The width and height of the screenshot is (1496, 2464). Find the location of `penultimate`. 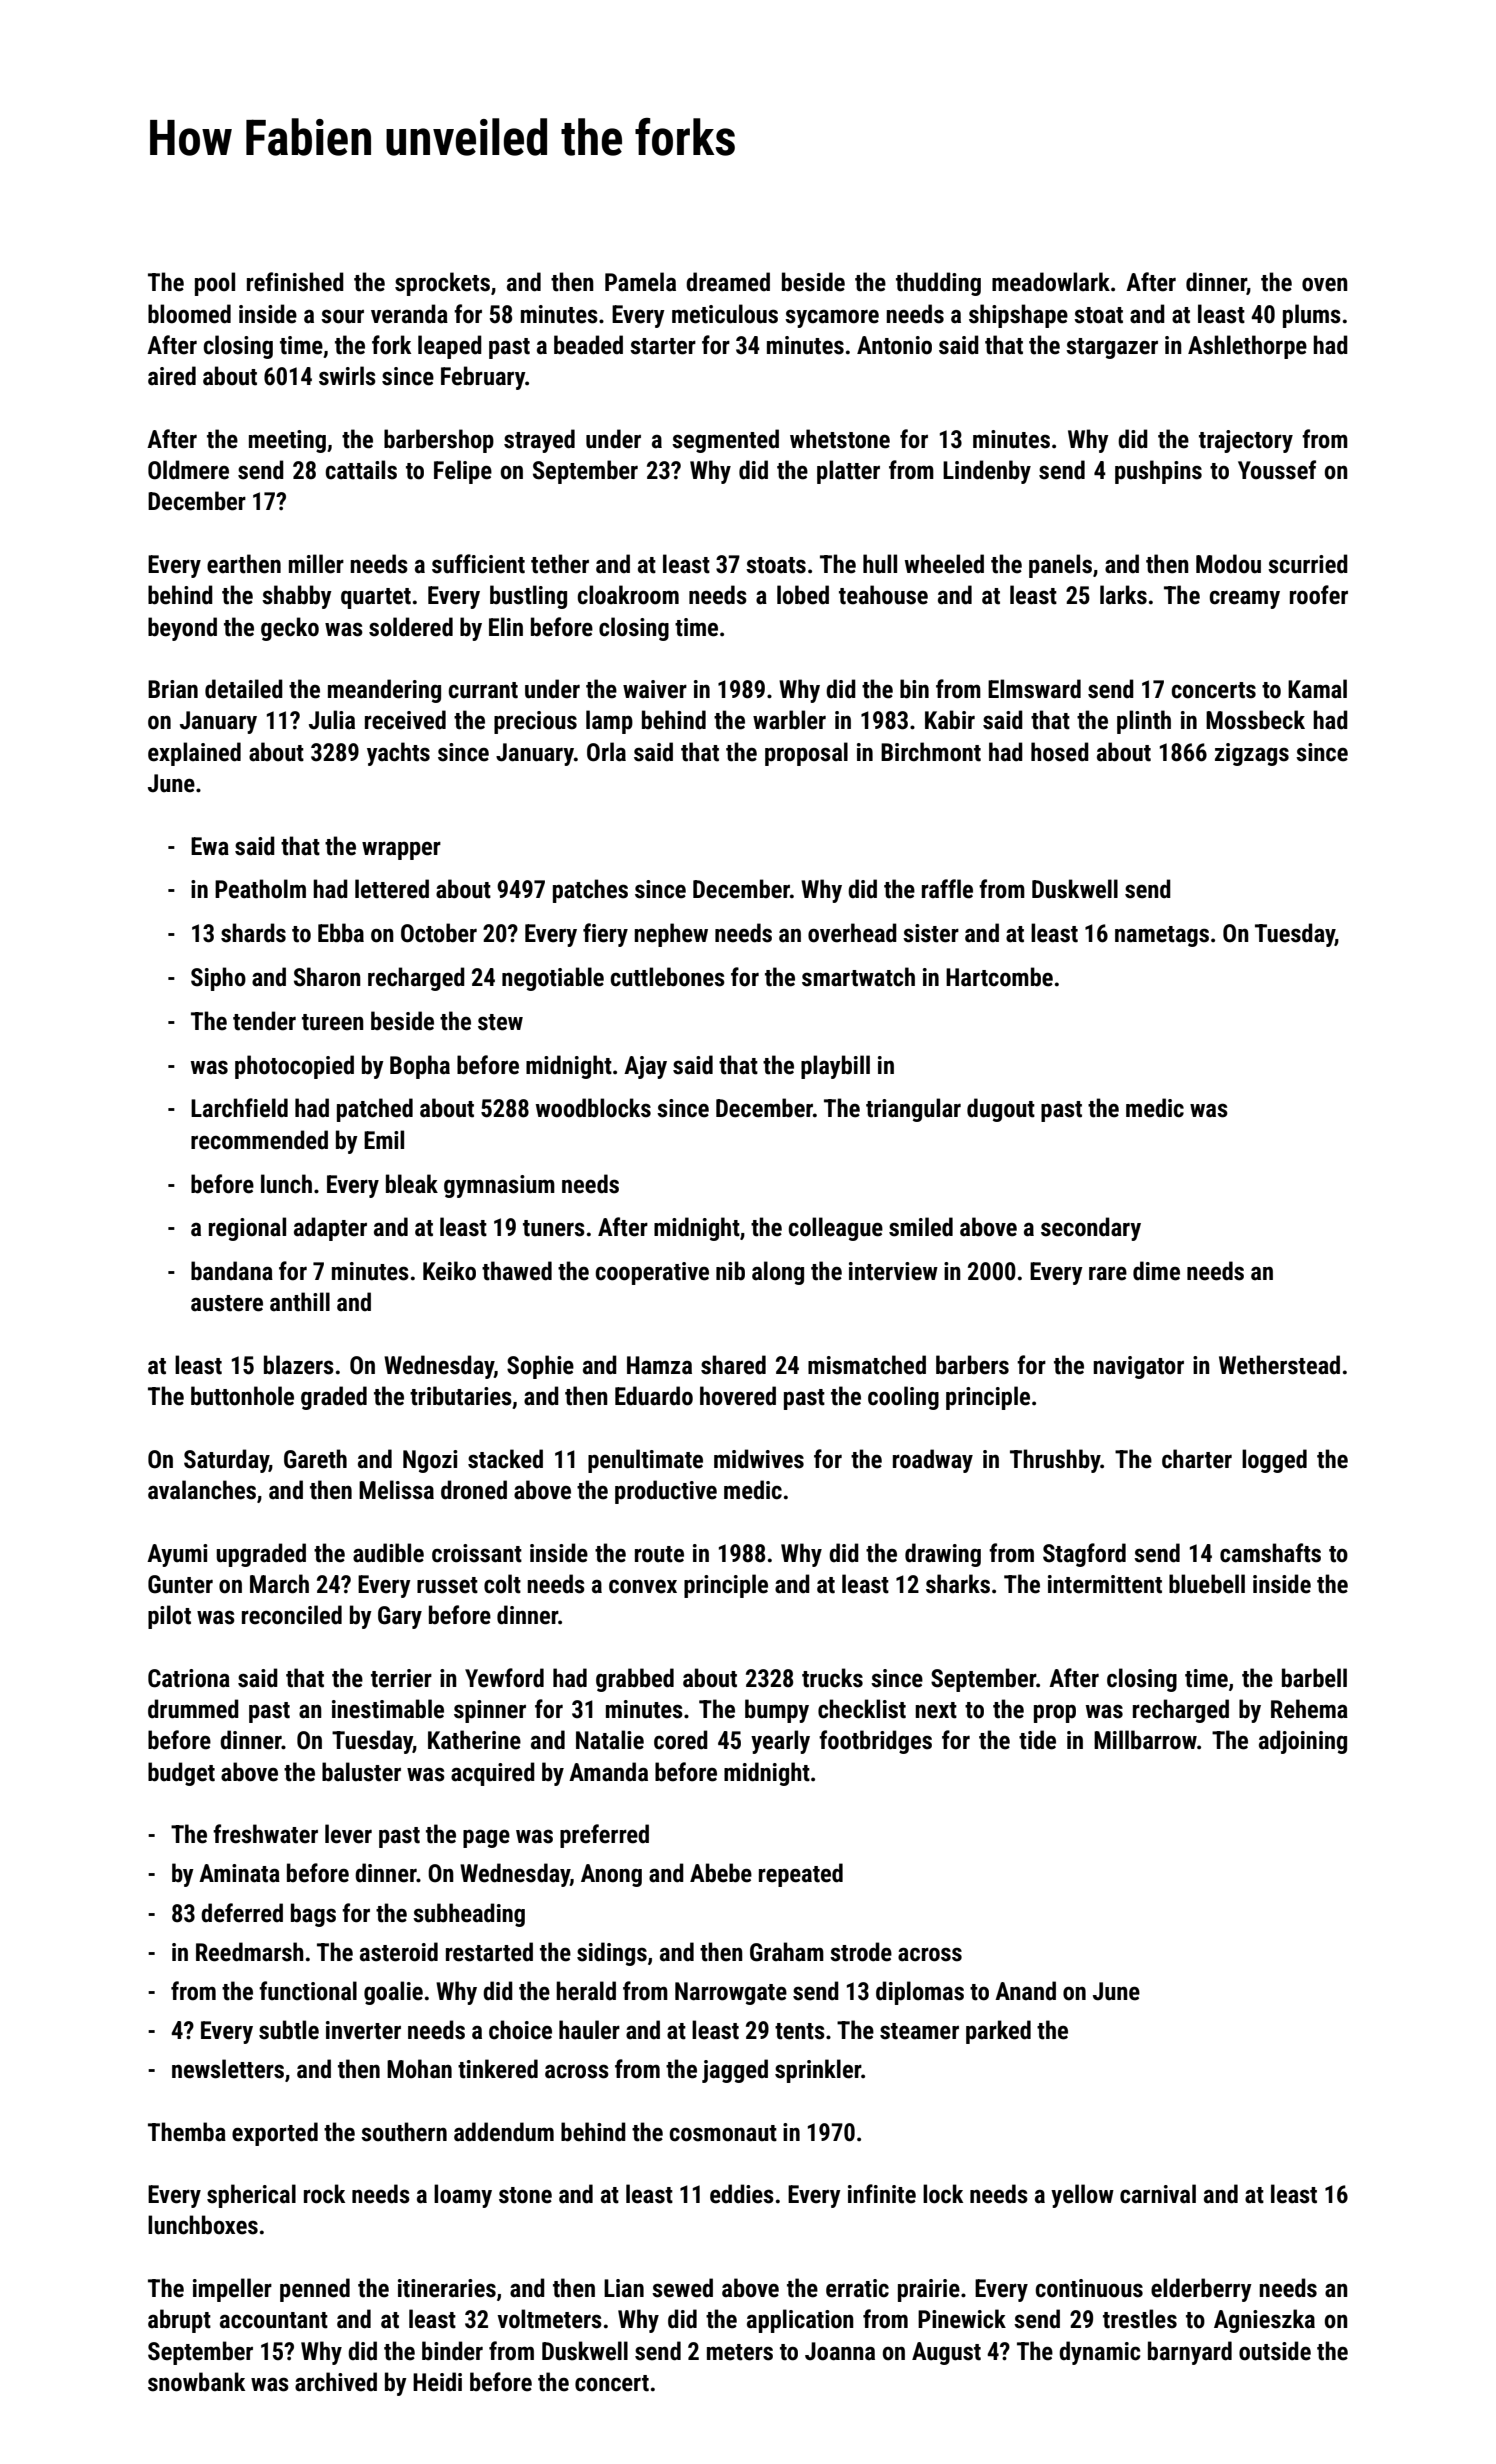

penultimate is located at coordinates (645, 1461).
